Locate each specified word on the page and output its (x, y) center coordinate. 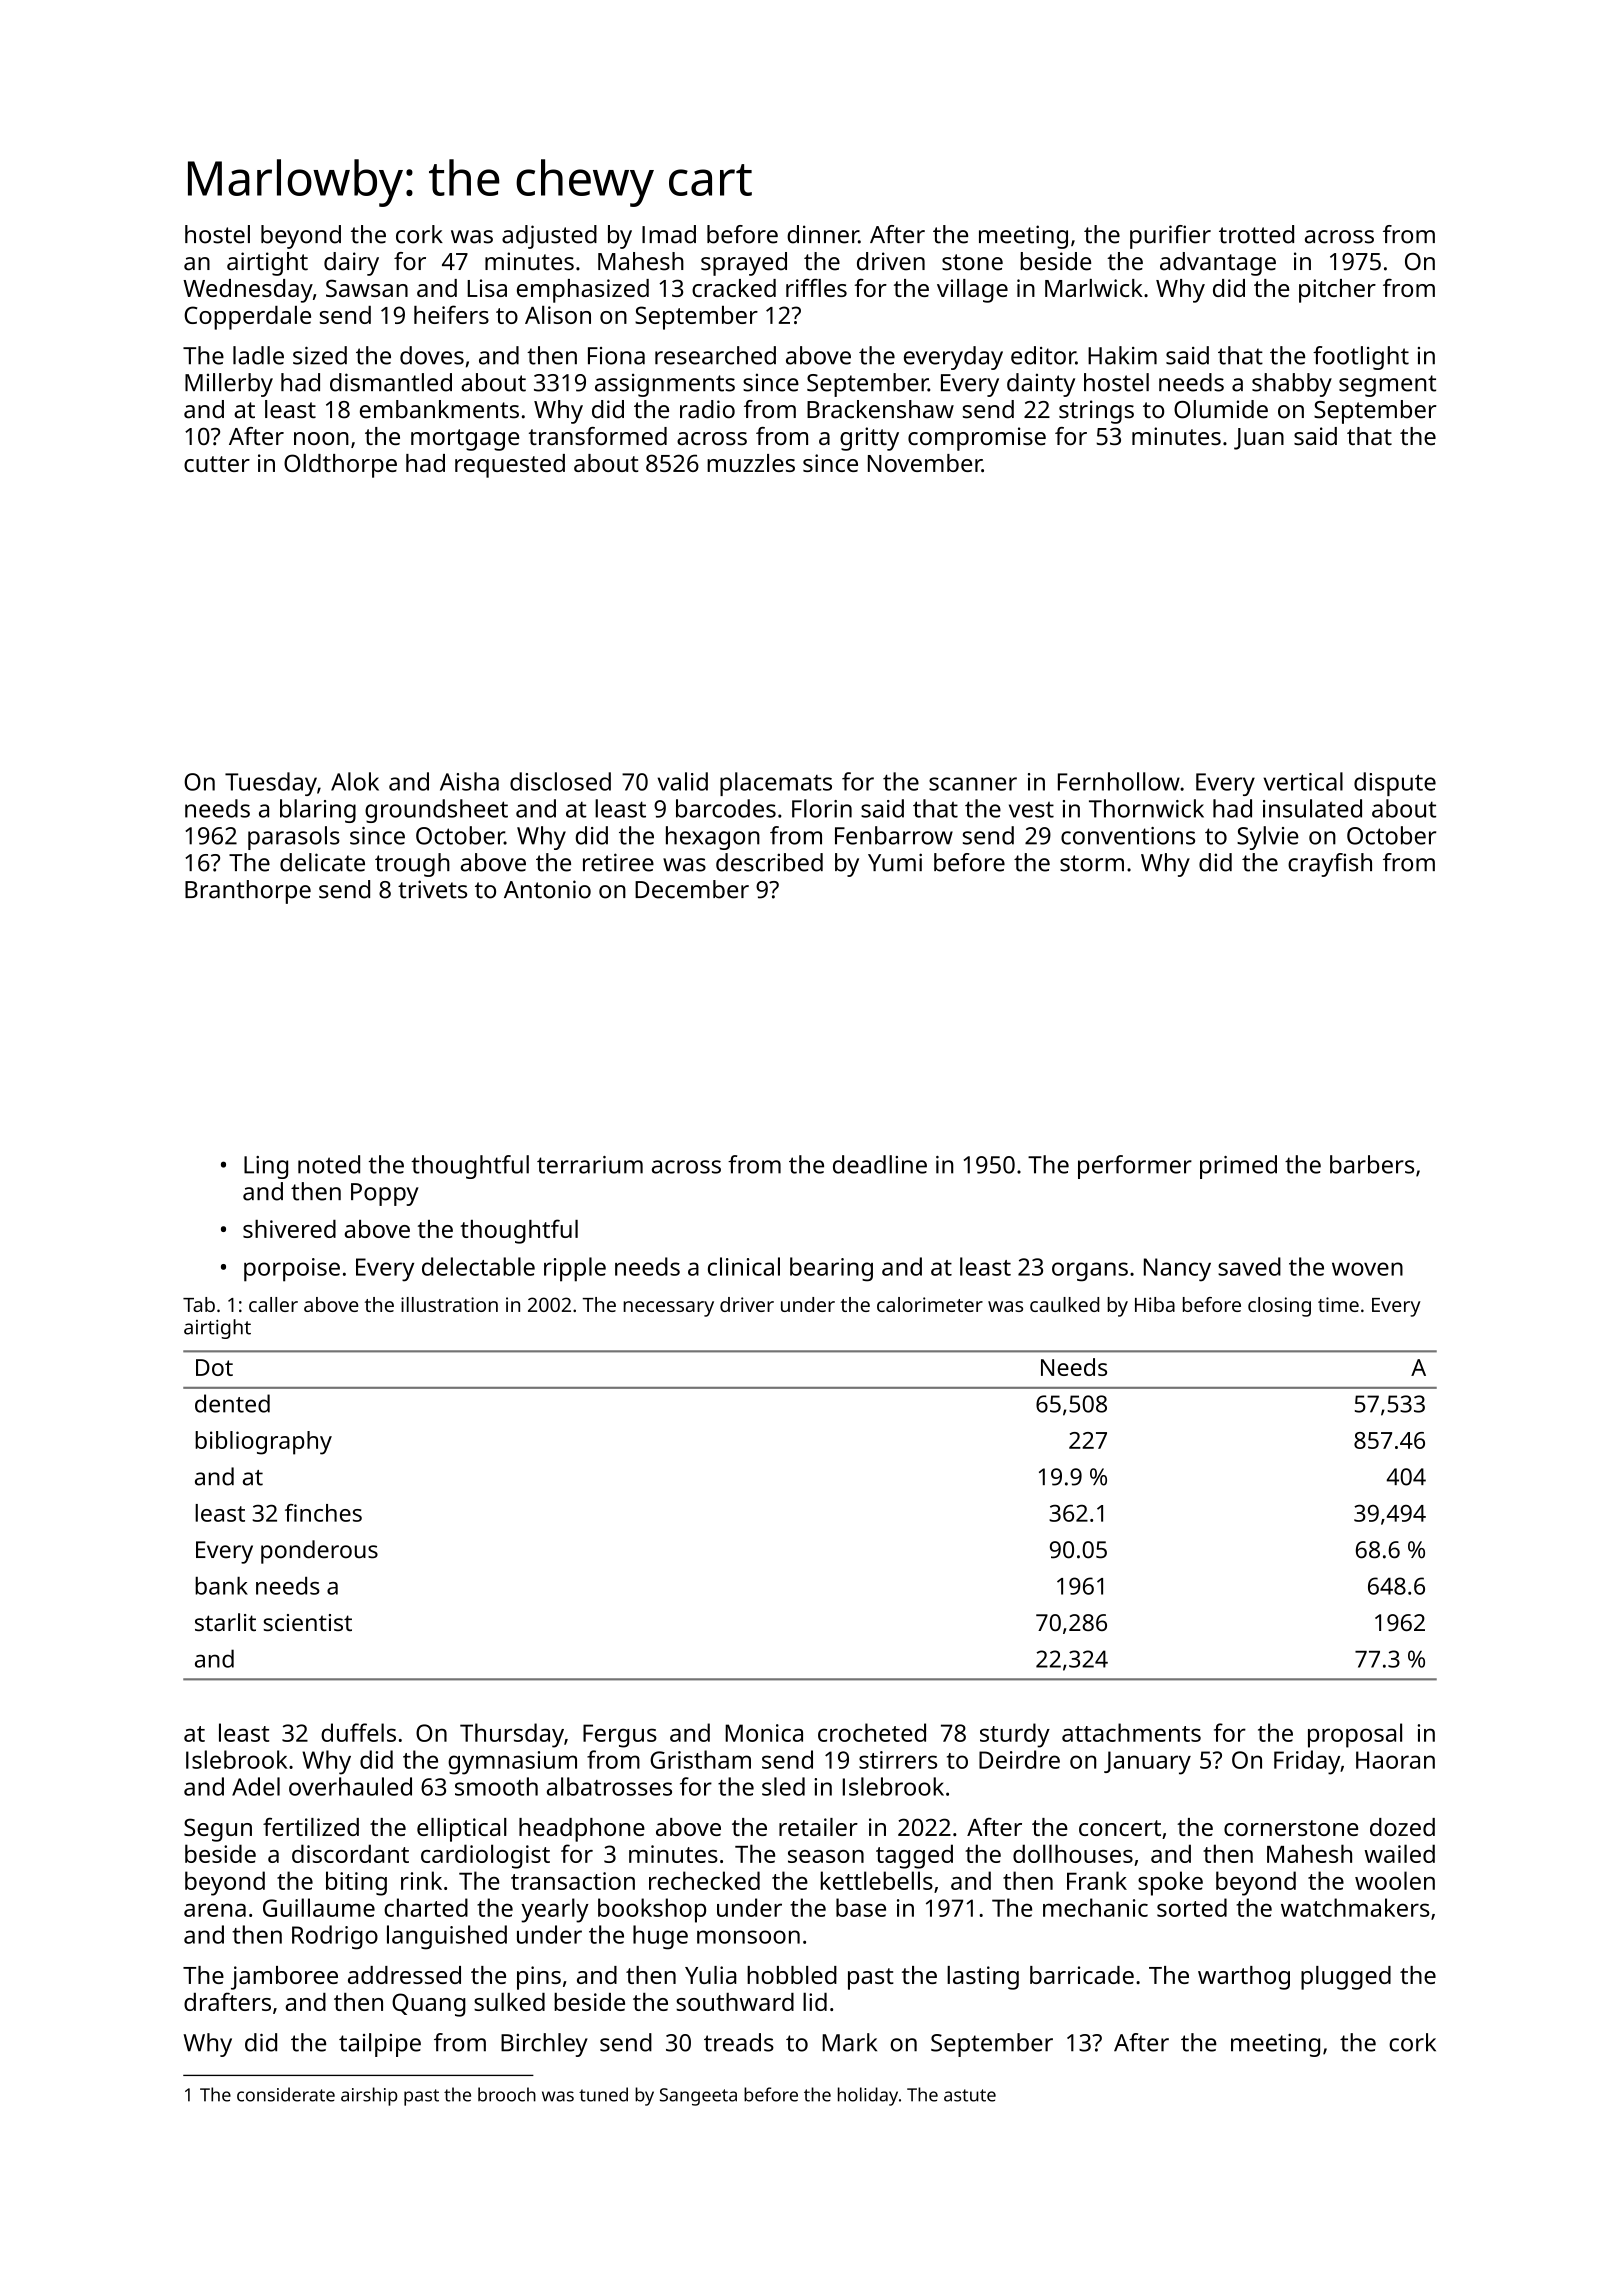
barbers (1372, 1164)
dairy (351, 264)
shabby (1292, 385)
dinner (823, 234)
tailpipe (380, 2045)
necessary (668, 1309)
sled (783, 1786)
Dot (214, 1367)
